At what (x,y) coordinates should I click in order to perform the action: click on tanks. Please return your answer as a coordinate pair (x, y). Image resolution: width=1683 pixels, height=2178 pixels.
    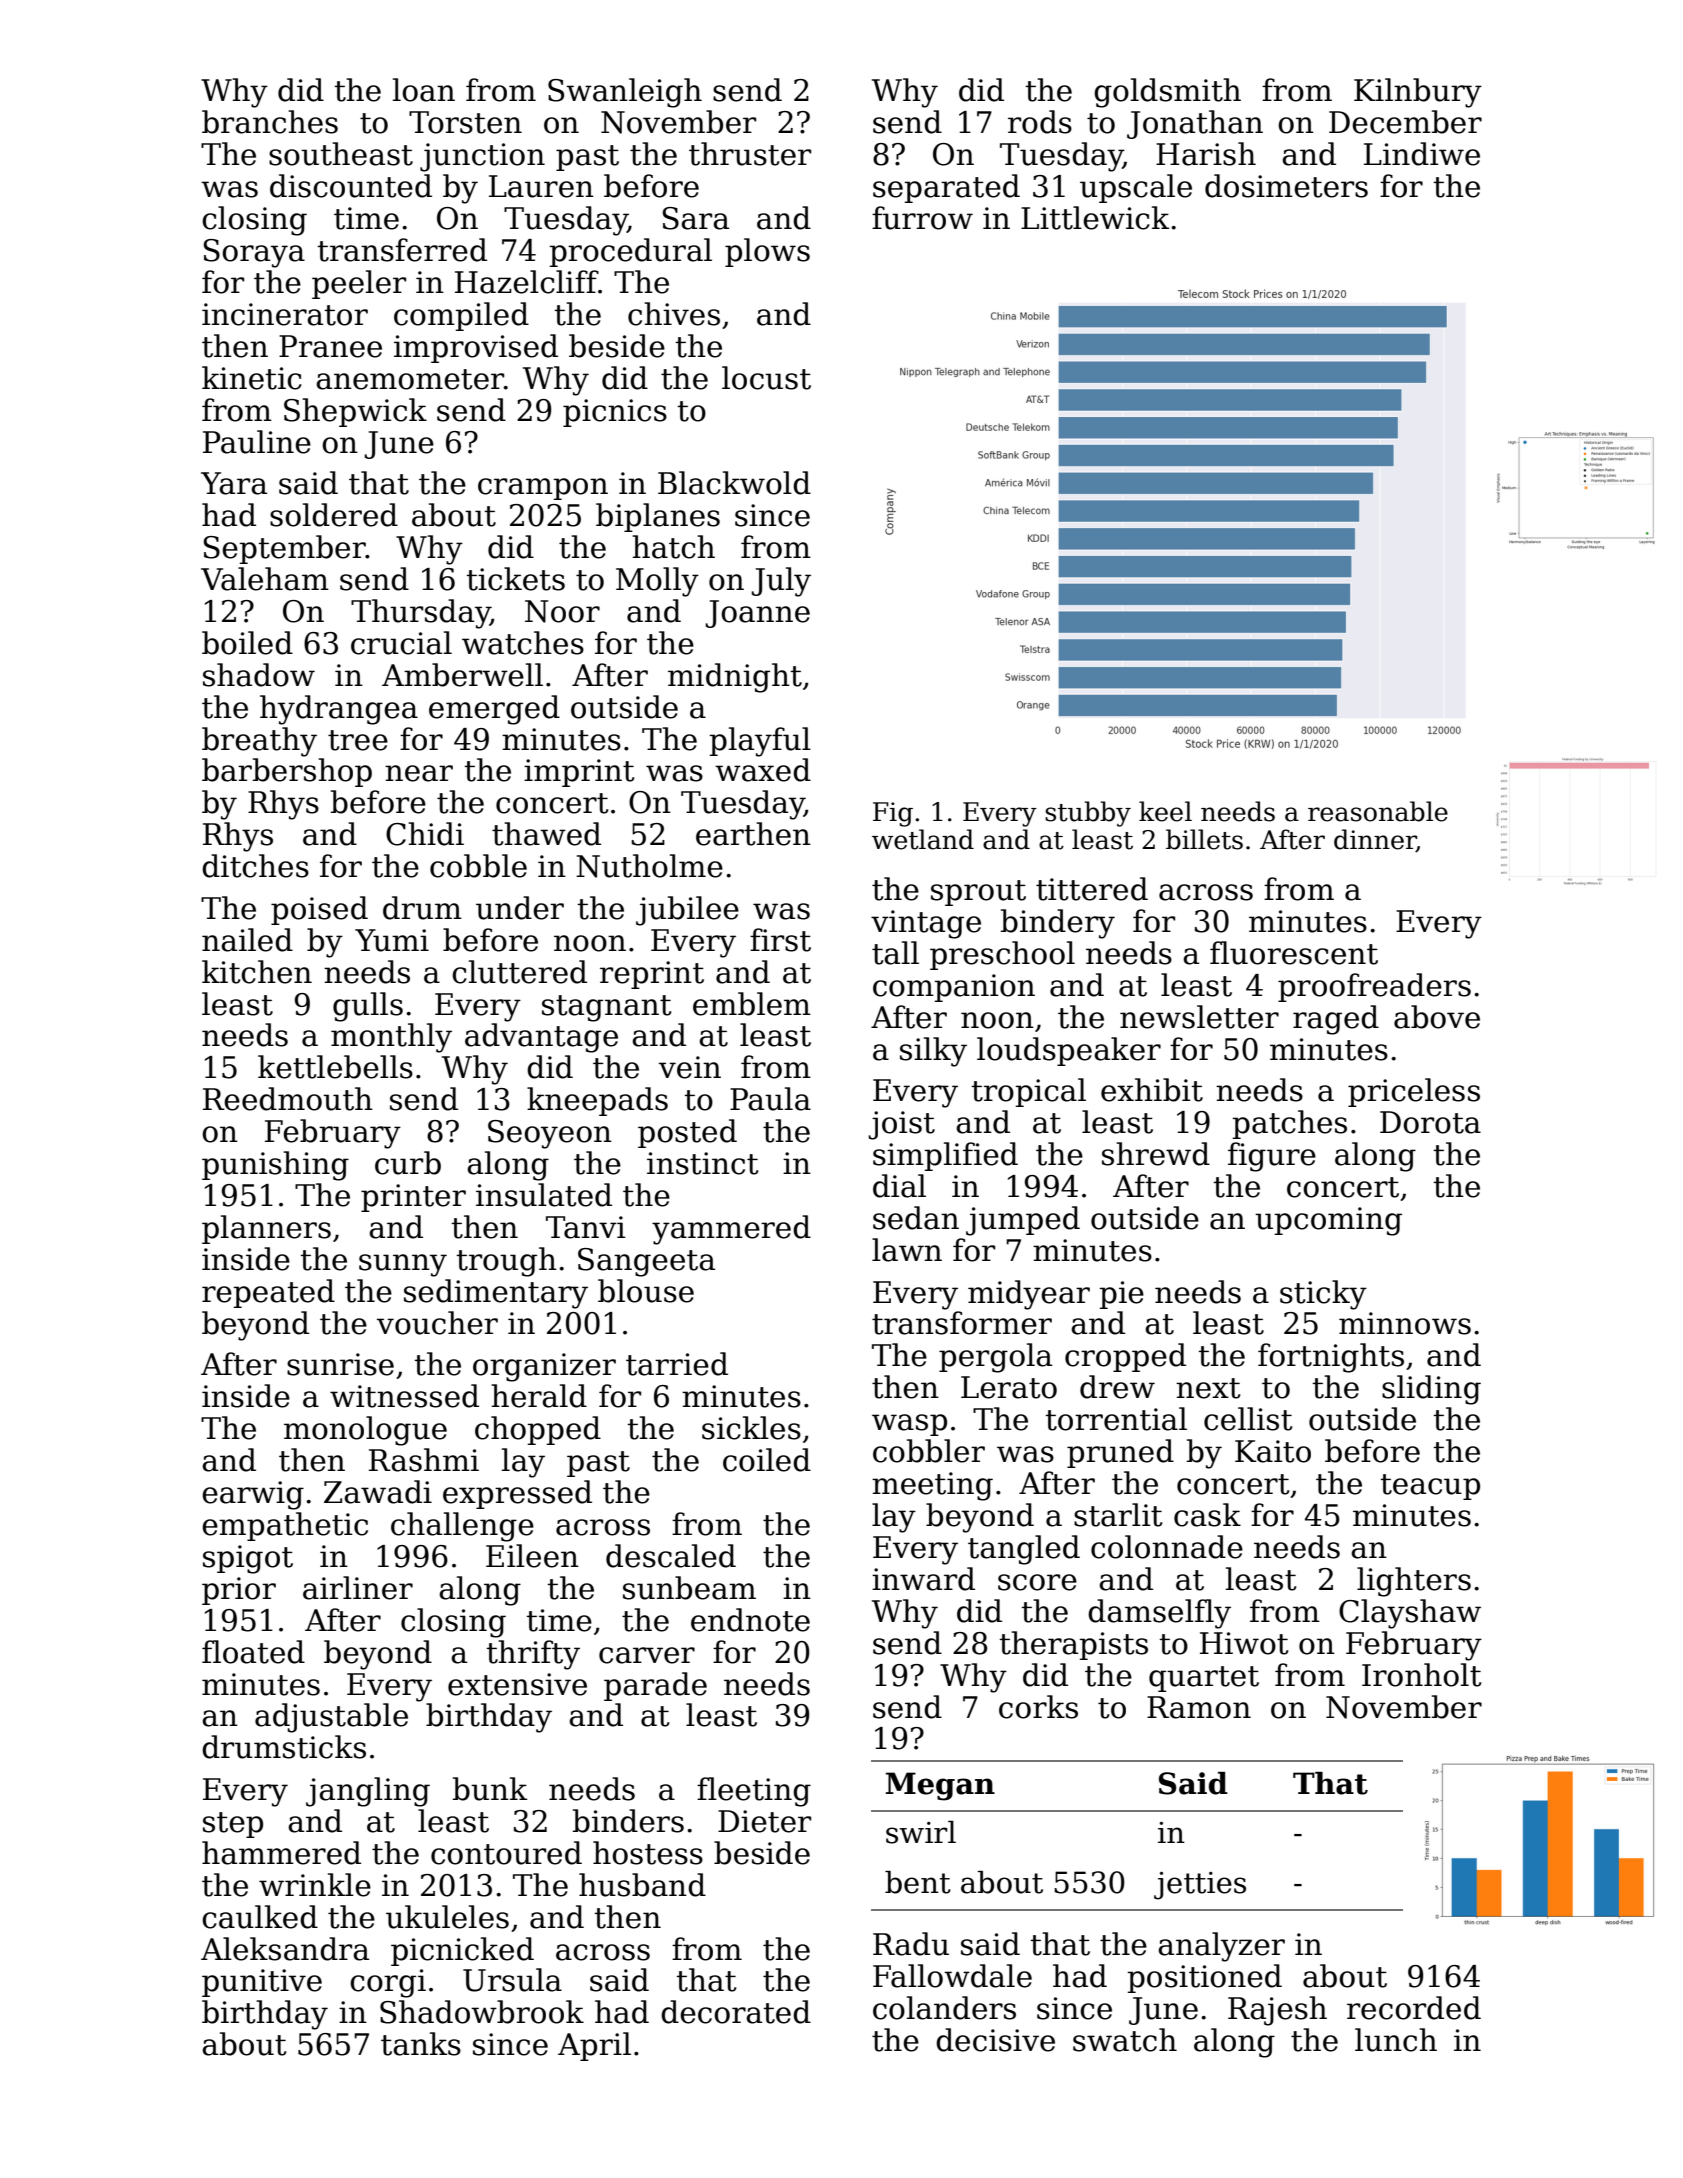
    Looking at the image, I should click on (421, 2044).
